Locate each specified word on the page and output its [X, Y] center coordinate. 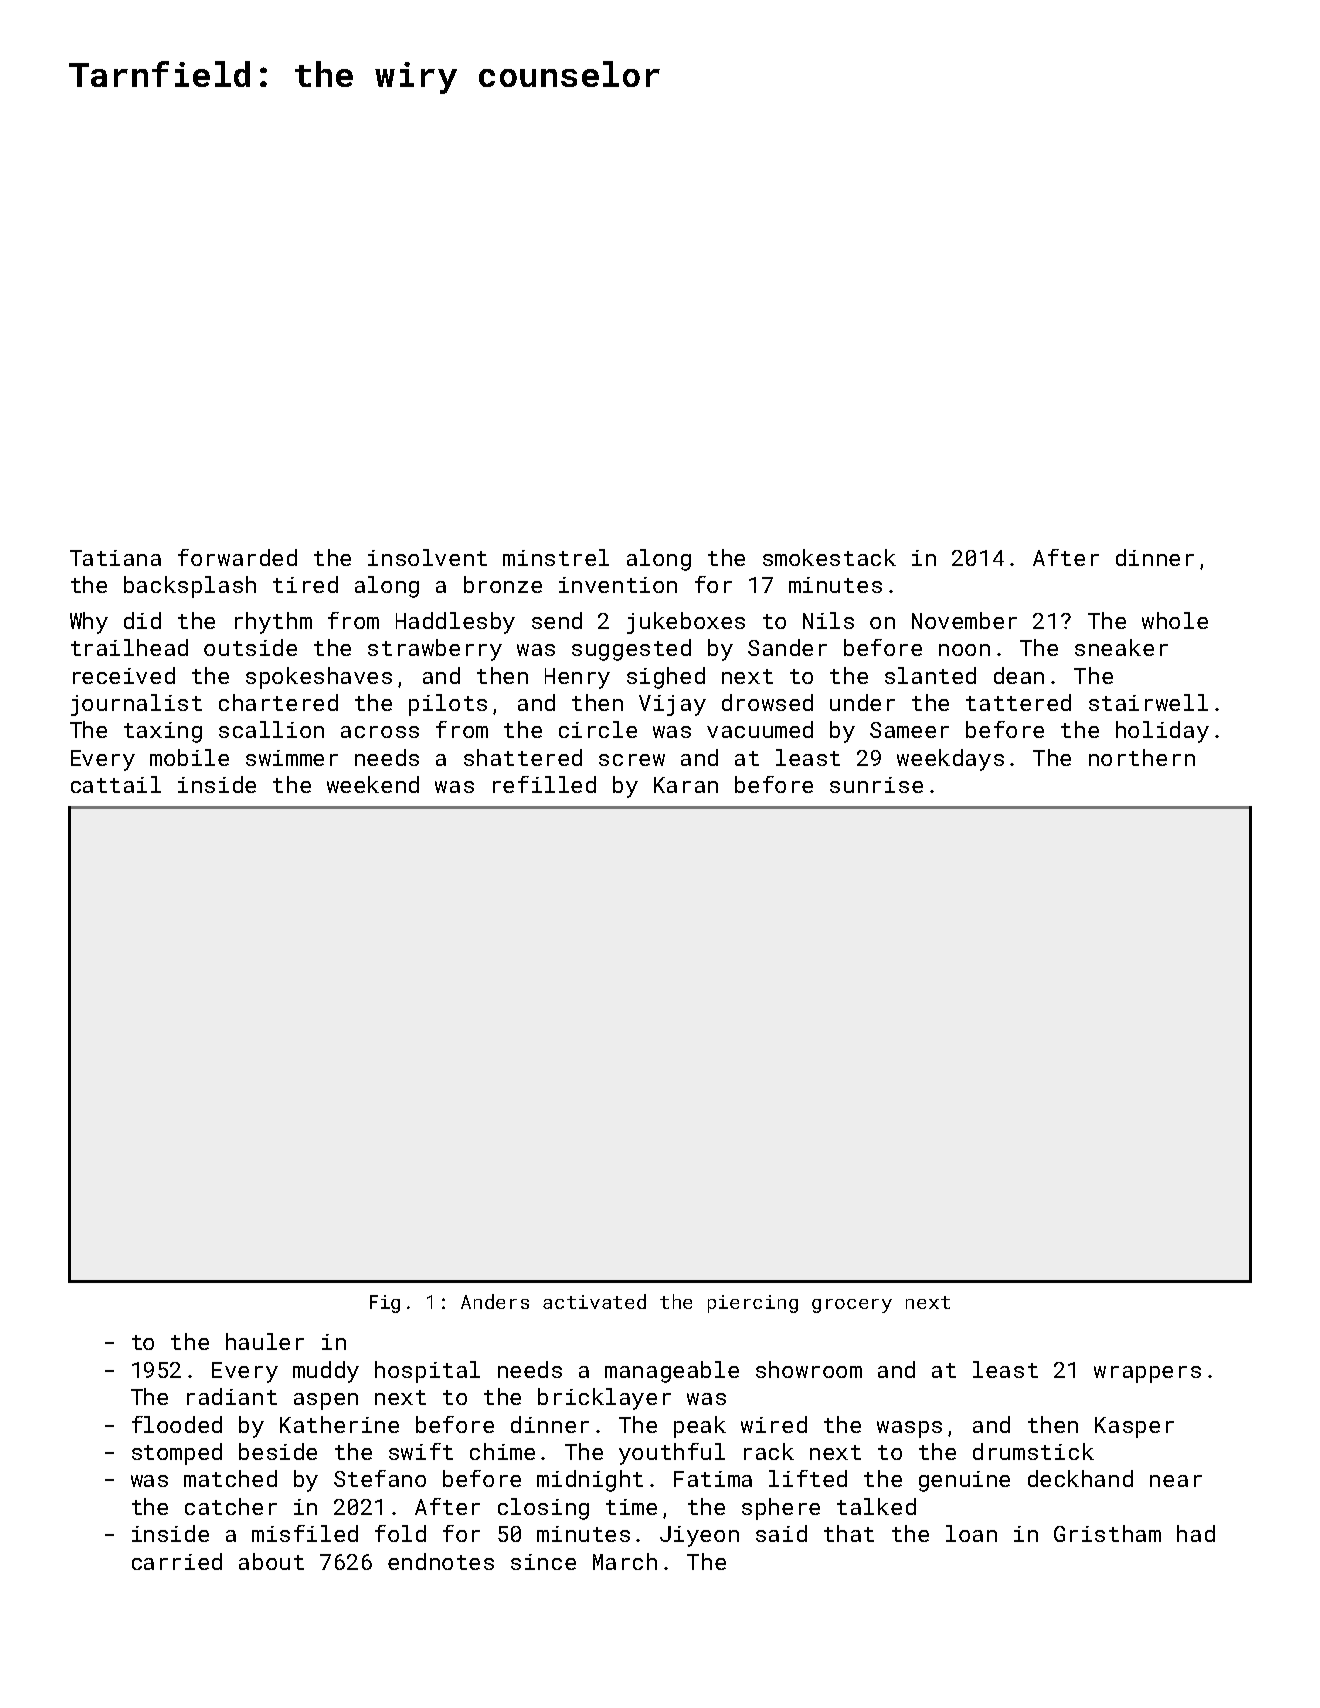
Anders [495, 1301]
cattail [116, 784]
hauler [265, 1341]
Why [89, 623]
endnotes [441, 1561]
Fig [385, 1304]
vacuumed [760, 729]
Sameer [909, 730]
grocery [852, 1306]
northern [1142, 757]
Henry [577, 678]
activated [594, 1301]
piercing [753, 1304]
